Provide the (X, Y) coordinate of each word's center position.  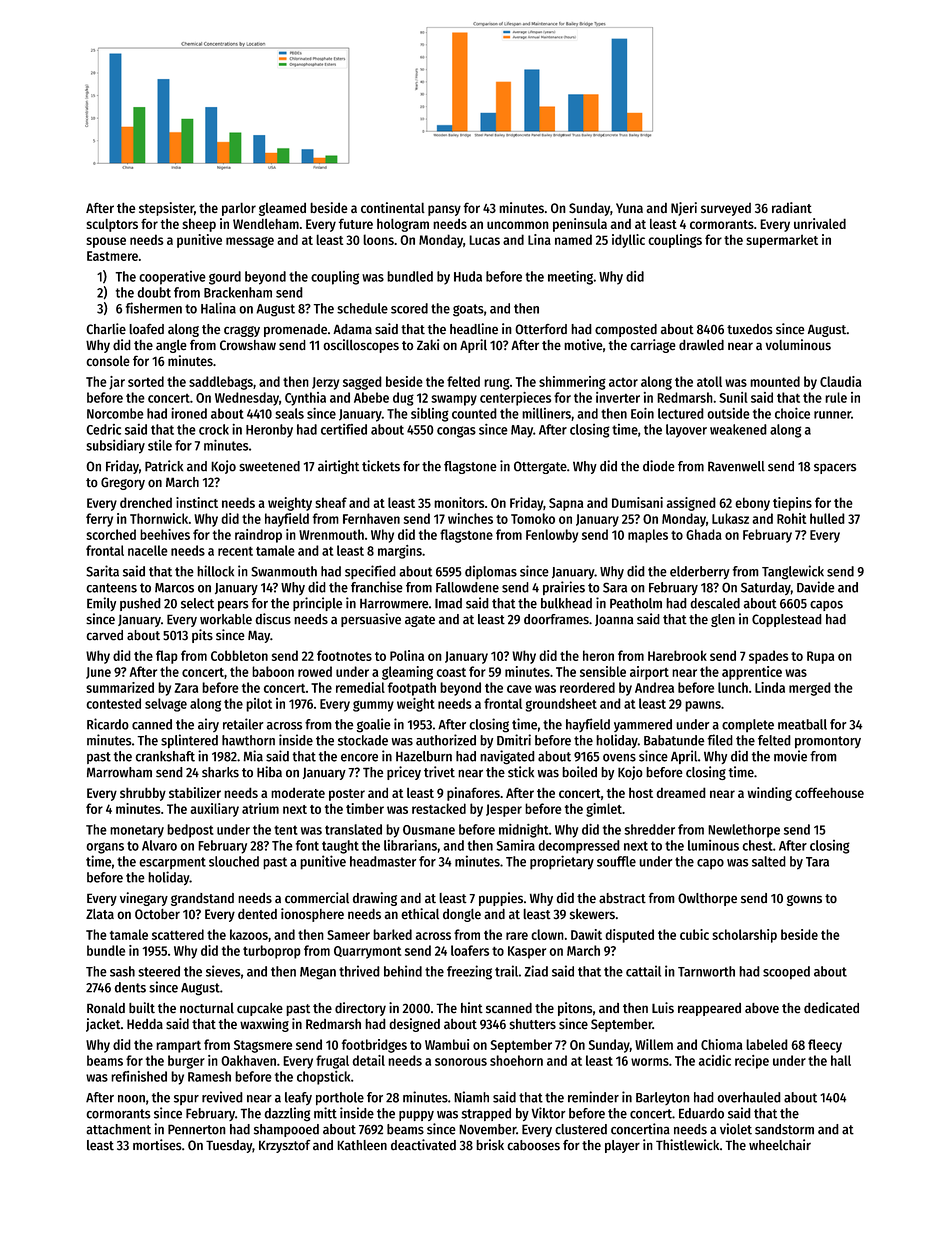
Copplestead (787, 620)
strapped (486, 1114)
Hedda (145, 1024)
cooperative (172, 278)
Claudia (841, 381)
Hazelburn (424, 756)
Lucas (484, 240)
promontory (828, 742)
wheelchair (780, 1145)
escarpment (172, 863)
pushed (140, 604)
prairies (564, 588)
